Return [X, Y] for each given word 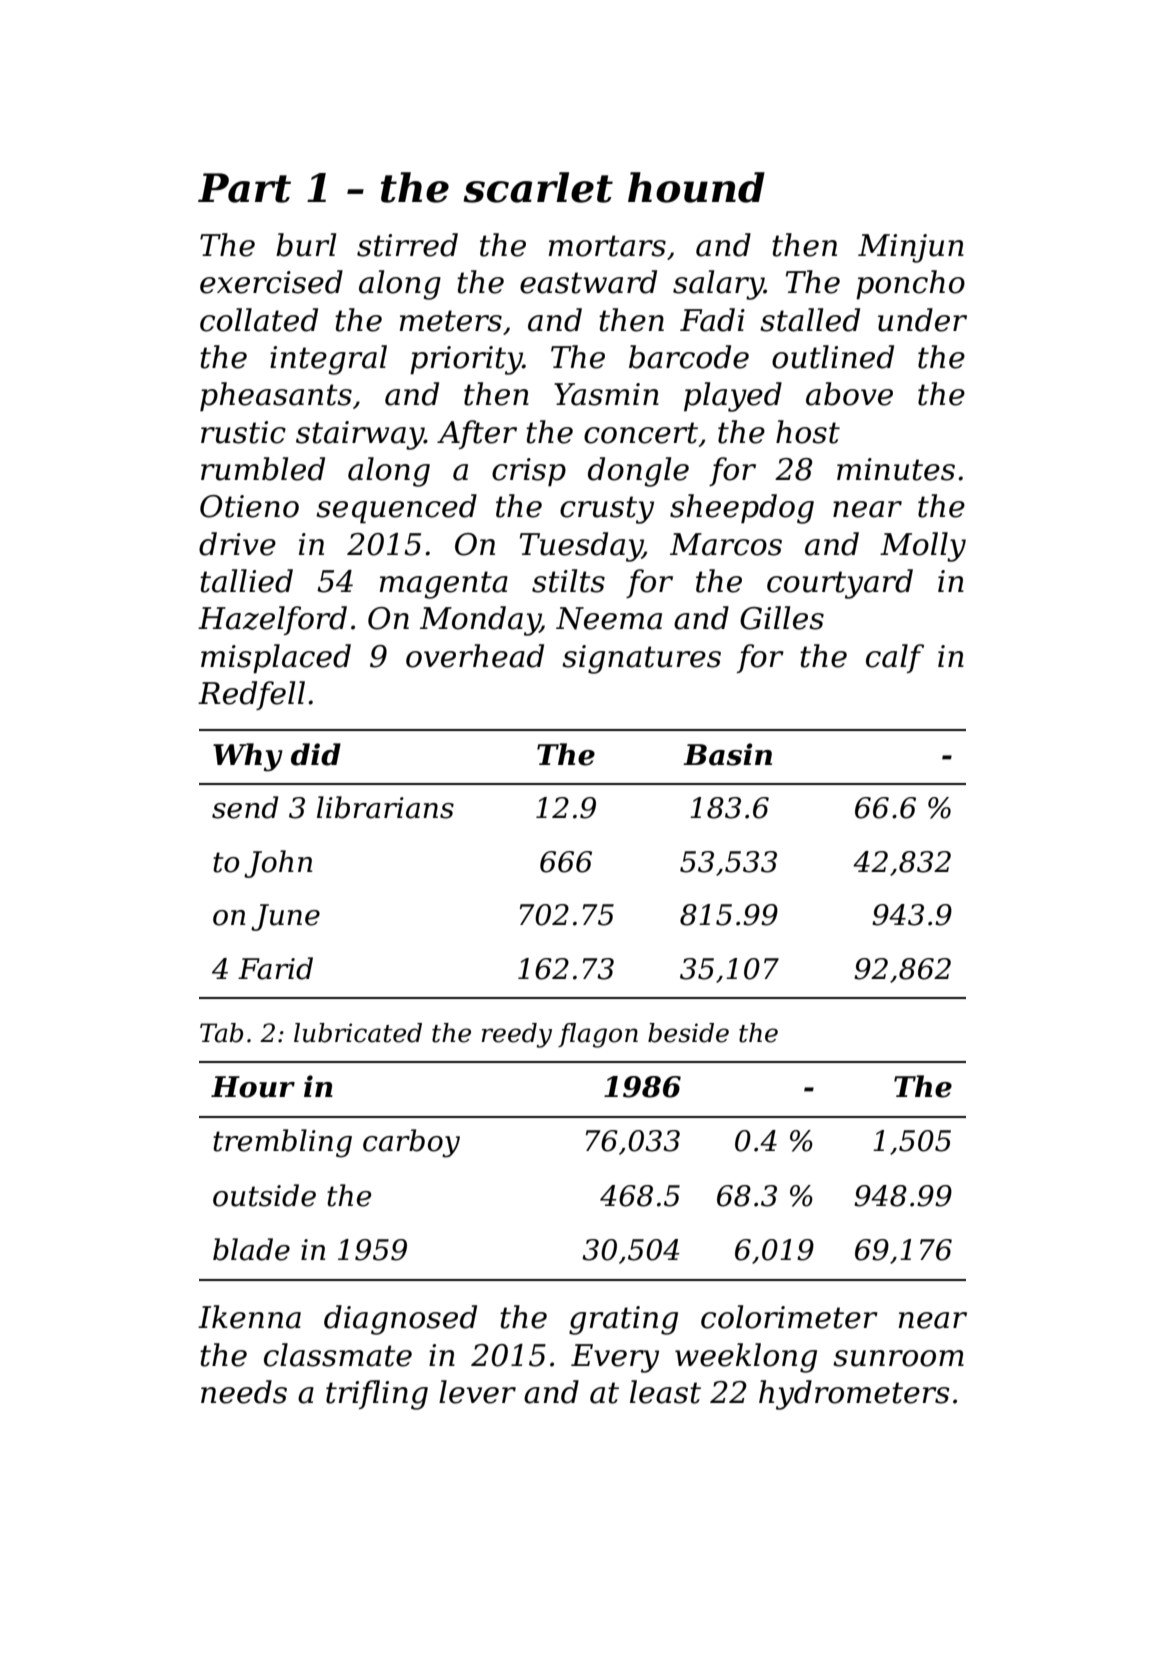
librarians [385, 807]
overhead [475, 656]
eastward [588, 282]
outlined [833, 357]
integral [328, 360]
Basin [727, 754]
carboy [411, 1143]
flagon [598, 1035]
